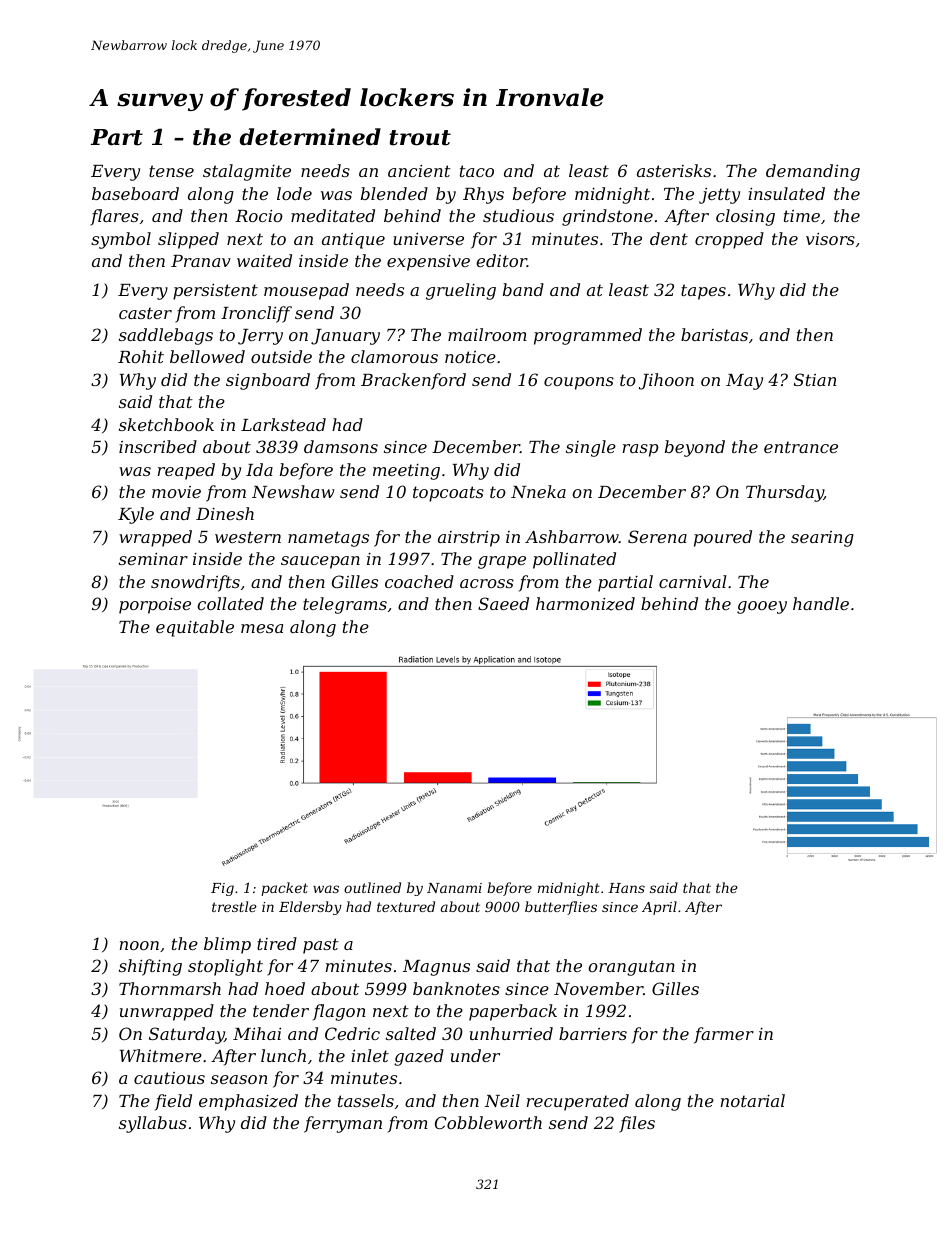 The height and width of the screenshot is (1233, 952). Describe the element at coordinates (406, 472) in the screenshot. I see `meeting` at that location.
